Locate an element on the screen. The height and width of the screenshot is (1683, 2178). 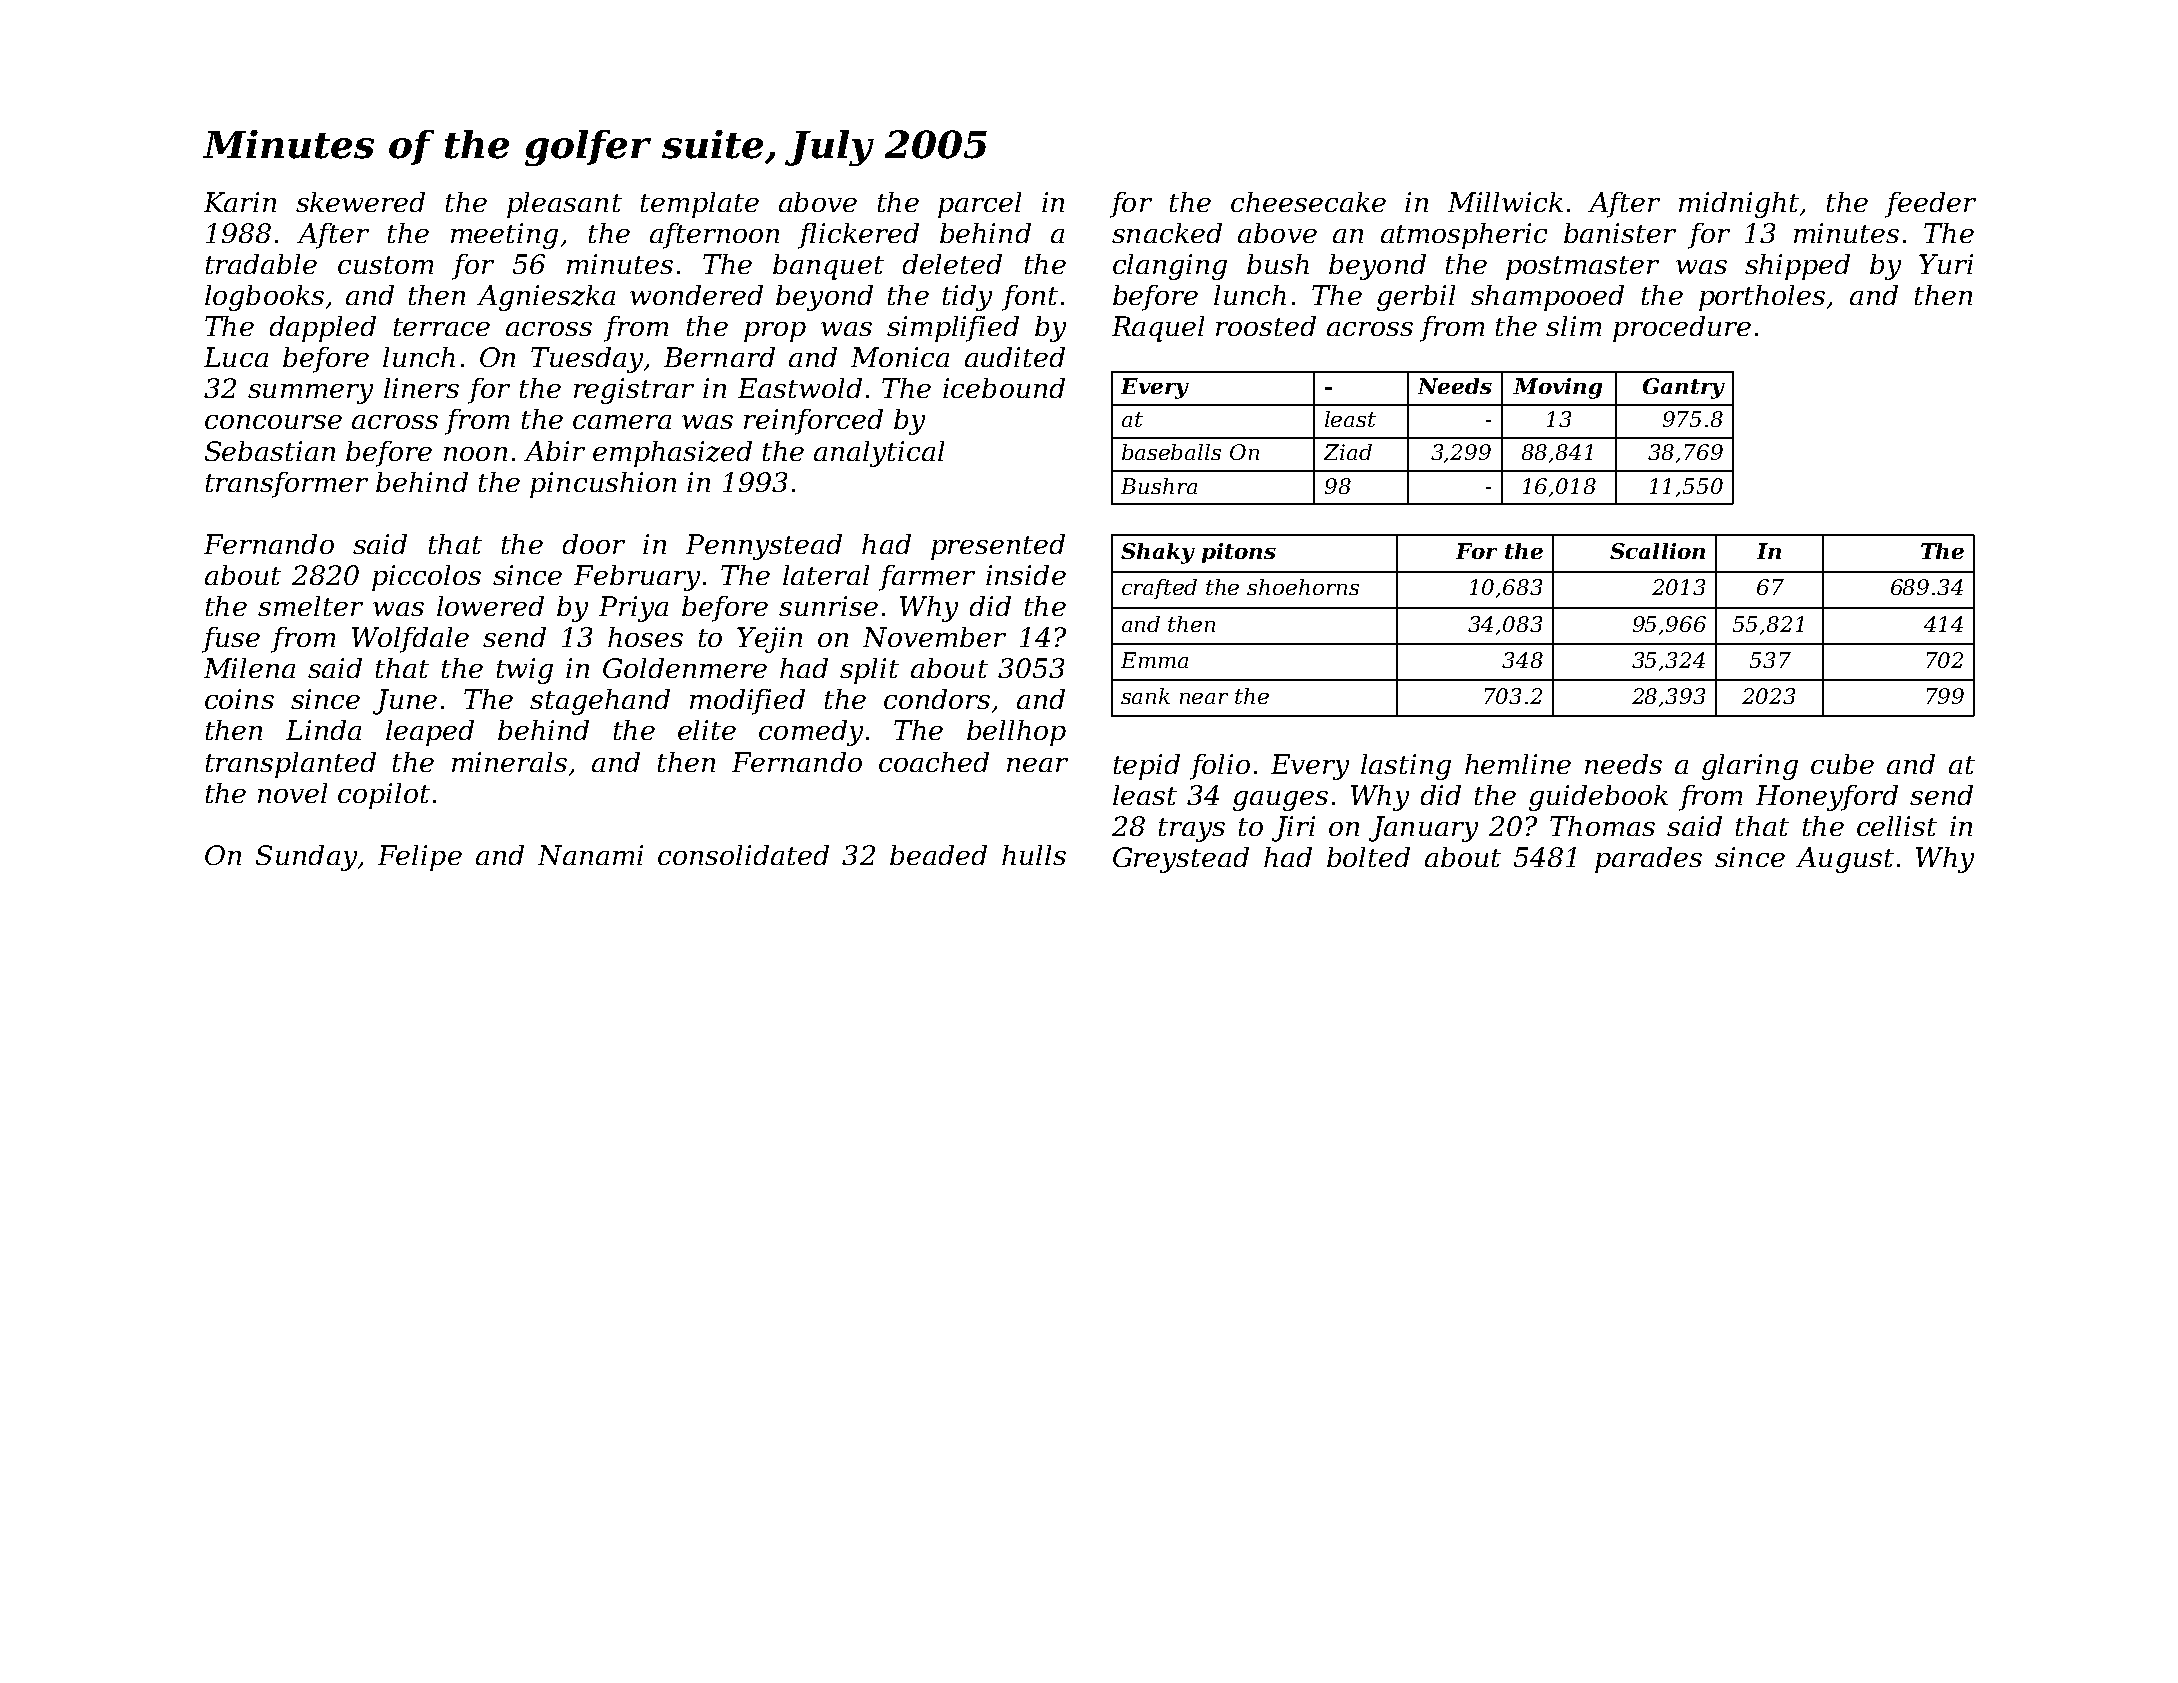
parcel is located at coordinates (979, 205).
